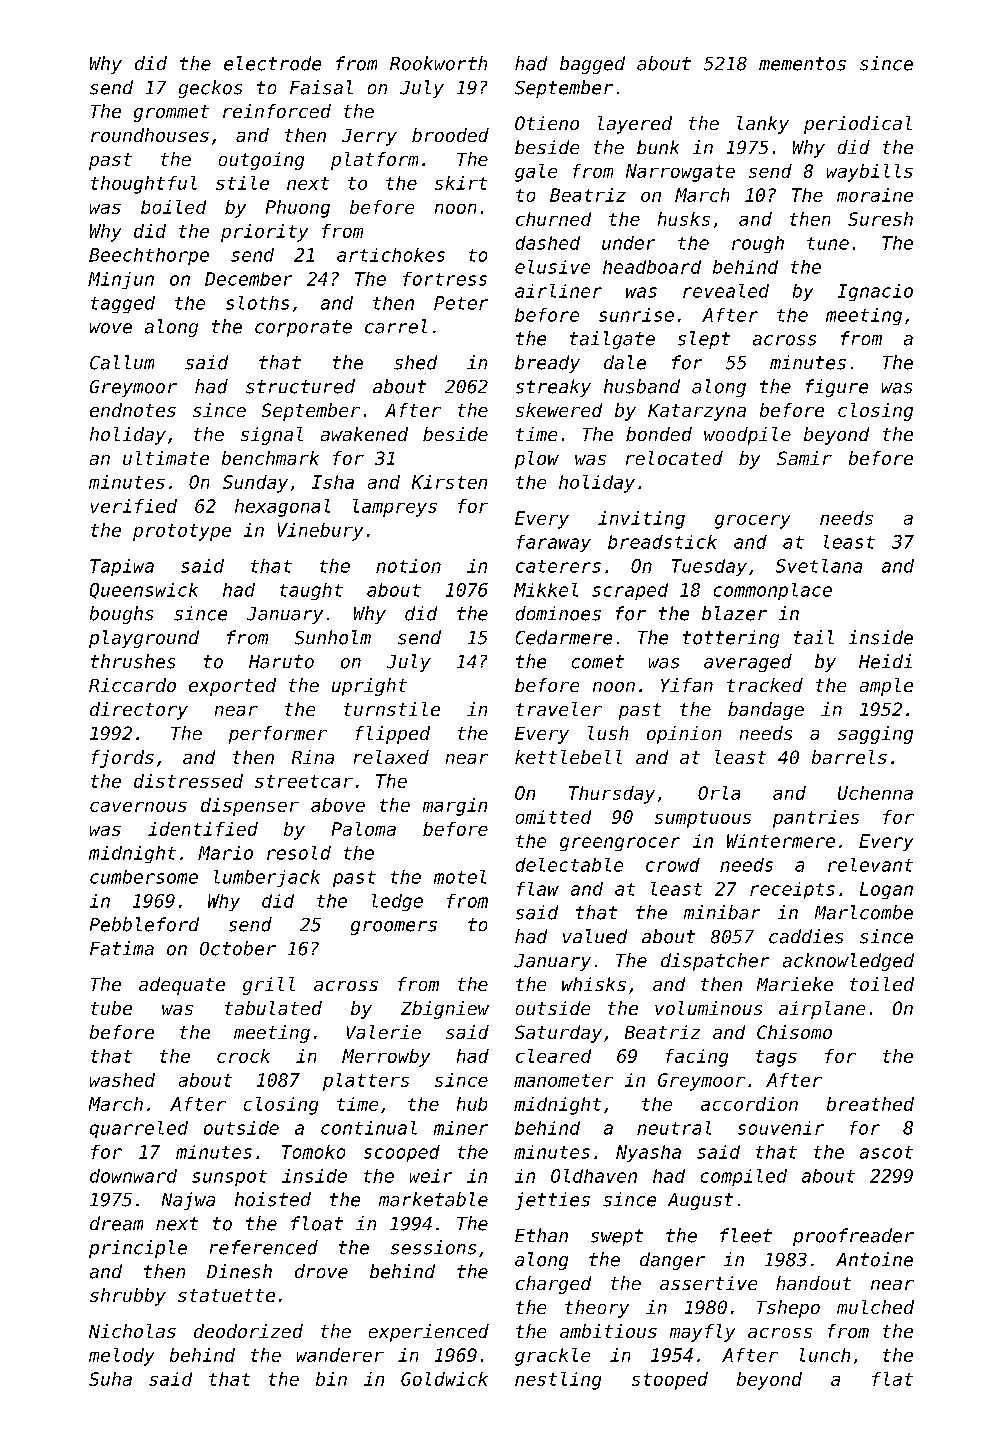  I want to click on ambitious, so click(608, 1331).
